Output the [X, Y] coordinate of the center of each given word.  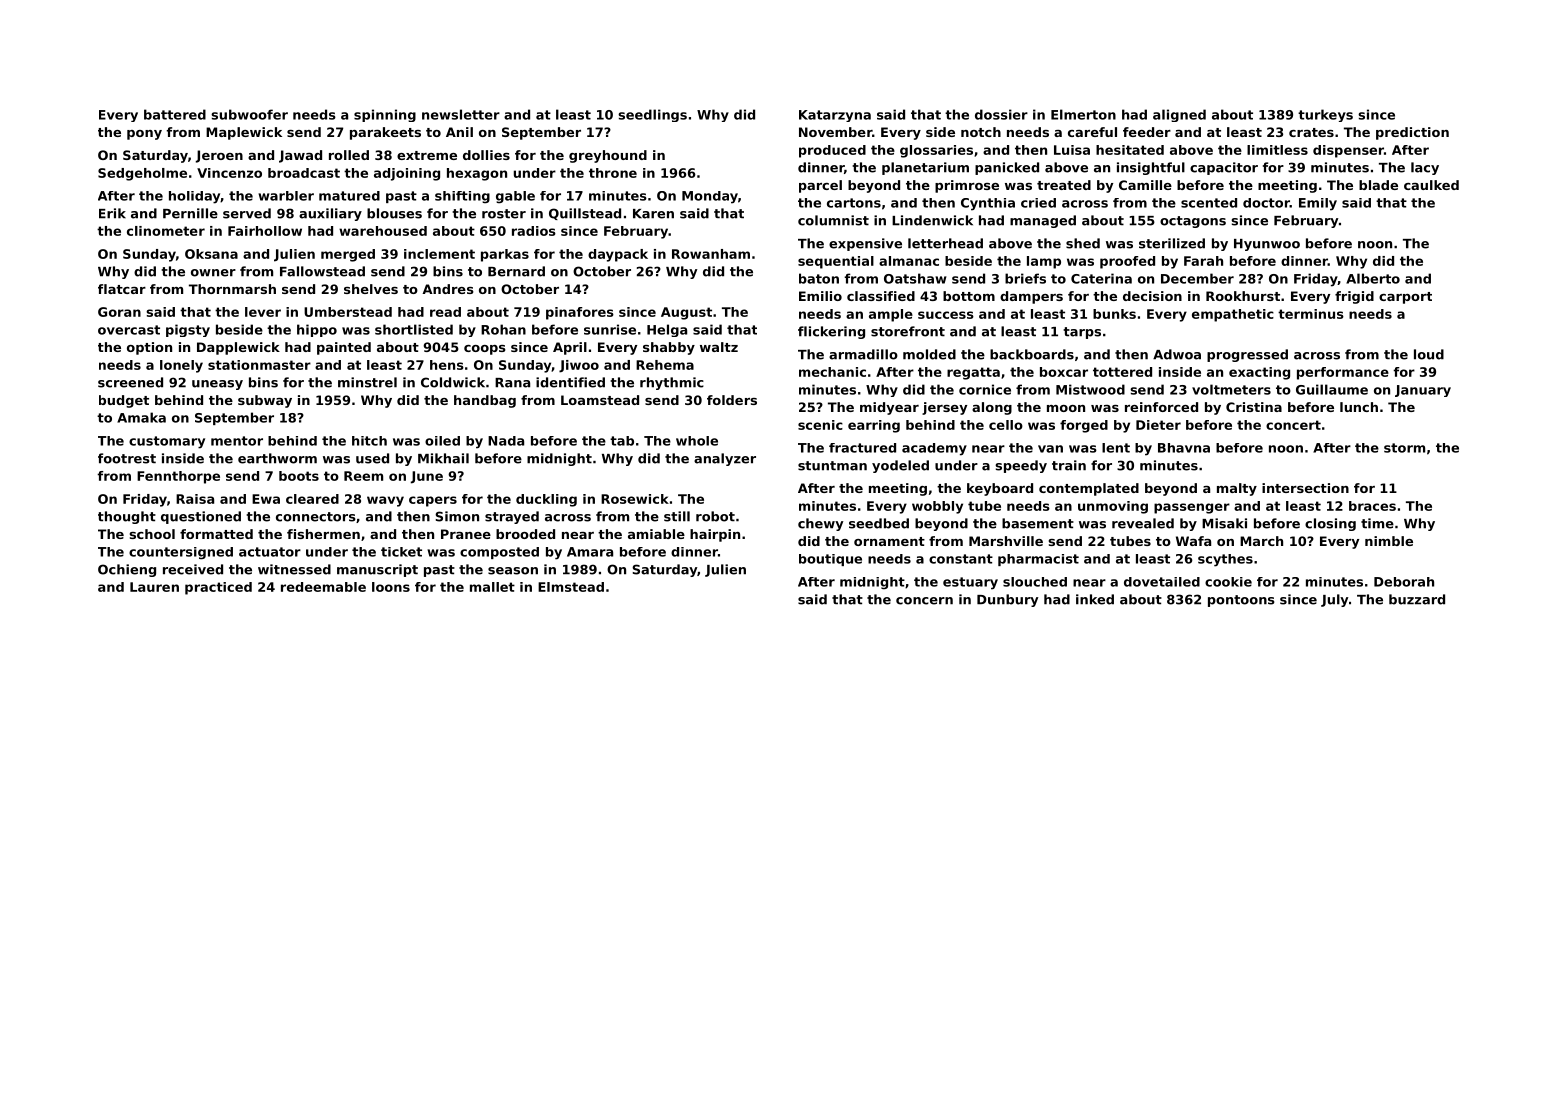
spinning [385, 115]
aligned [1179, 115]
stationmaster [259, 365]
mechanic [832, 372]
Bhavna [1184, 448]
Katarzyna [835, 116]
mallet [492, 587]
